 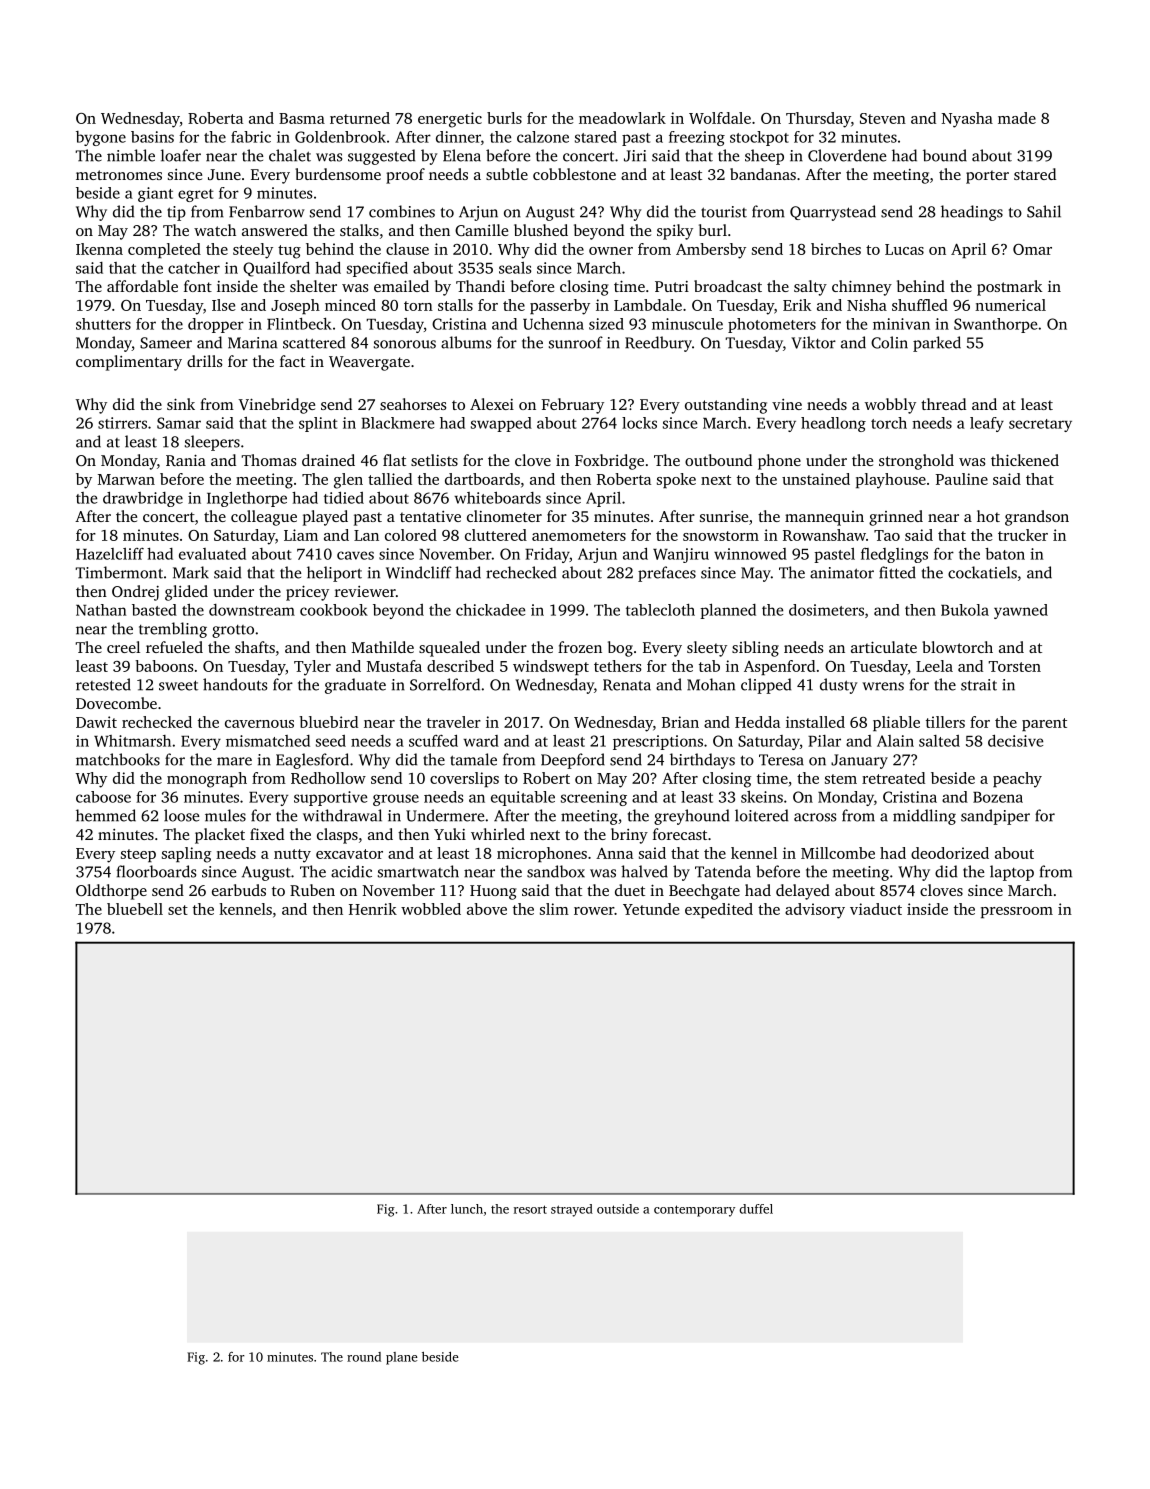 I want to click on grandson, so click(x=1037, y=518).
